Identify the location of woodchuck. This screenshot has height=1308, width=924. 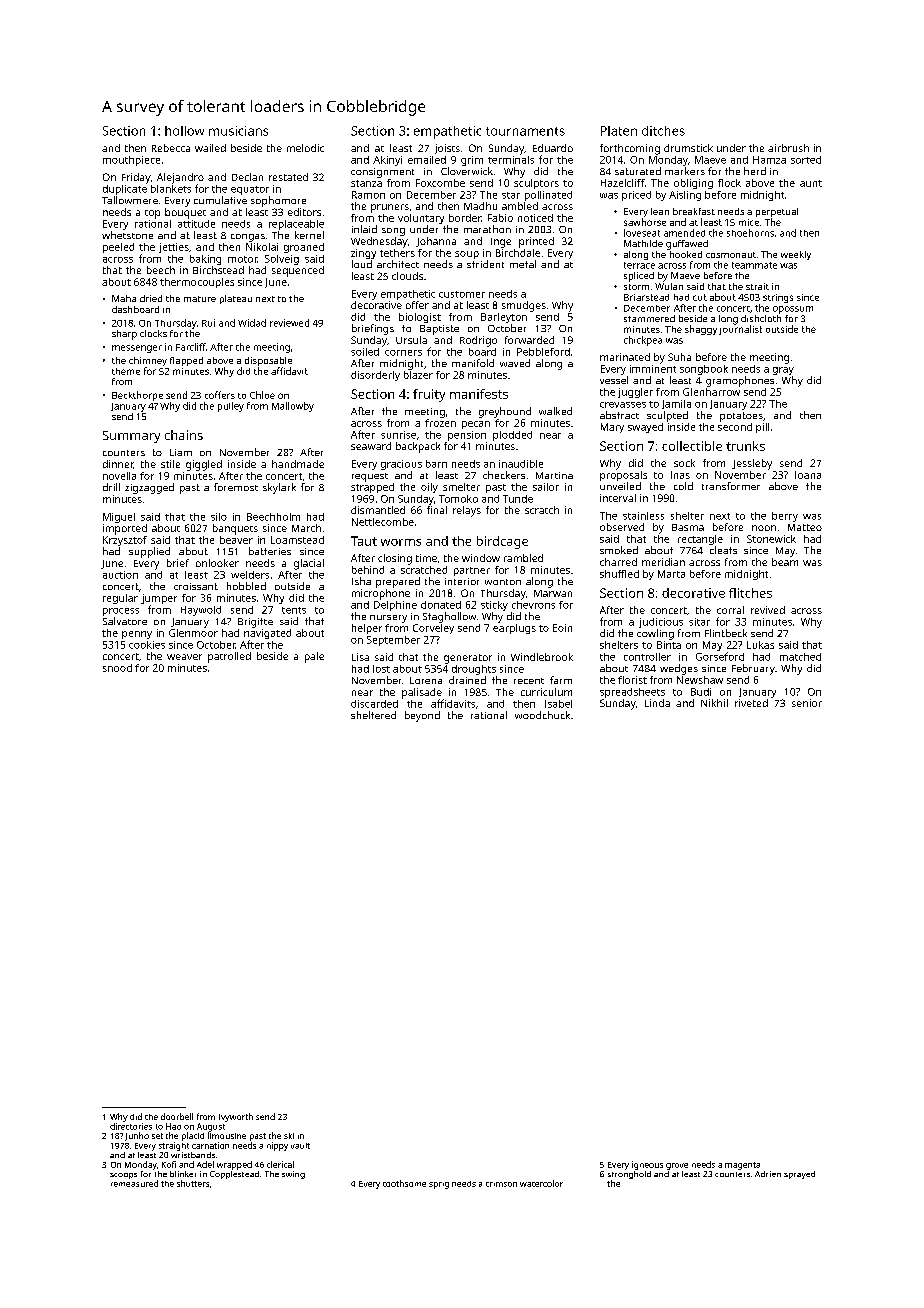
(542, 715).
